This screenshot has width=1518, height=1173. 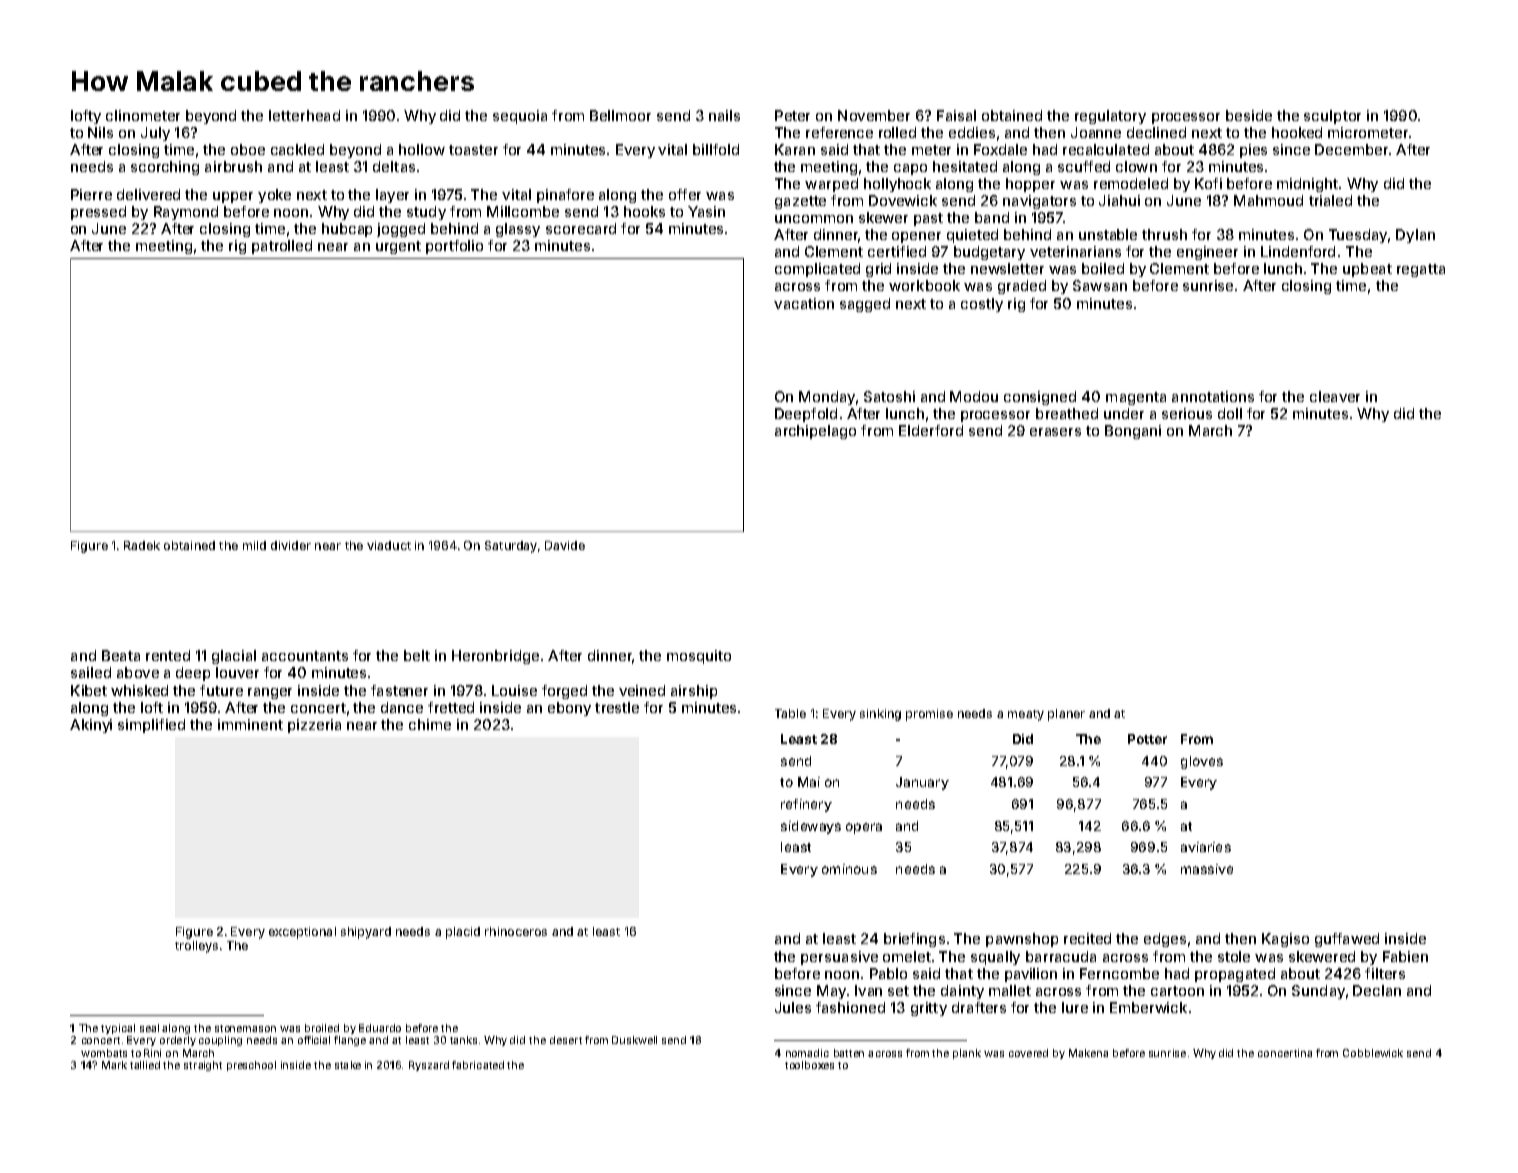 What do you see at coordinates (1164, 234) in the screenshot?
I see `thrush` at bounding box center [1164, 234].
